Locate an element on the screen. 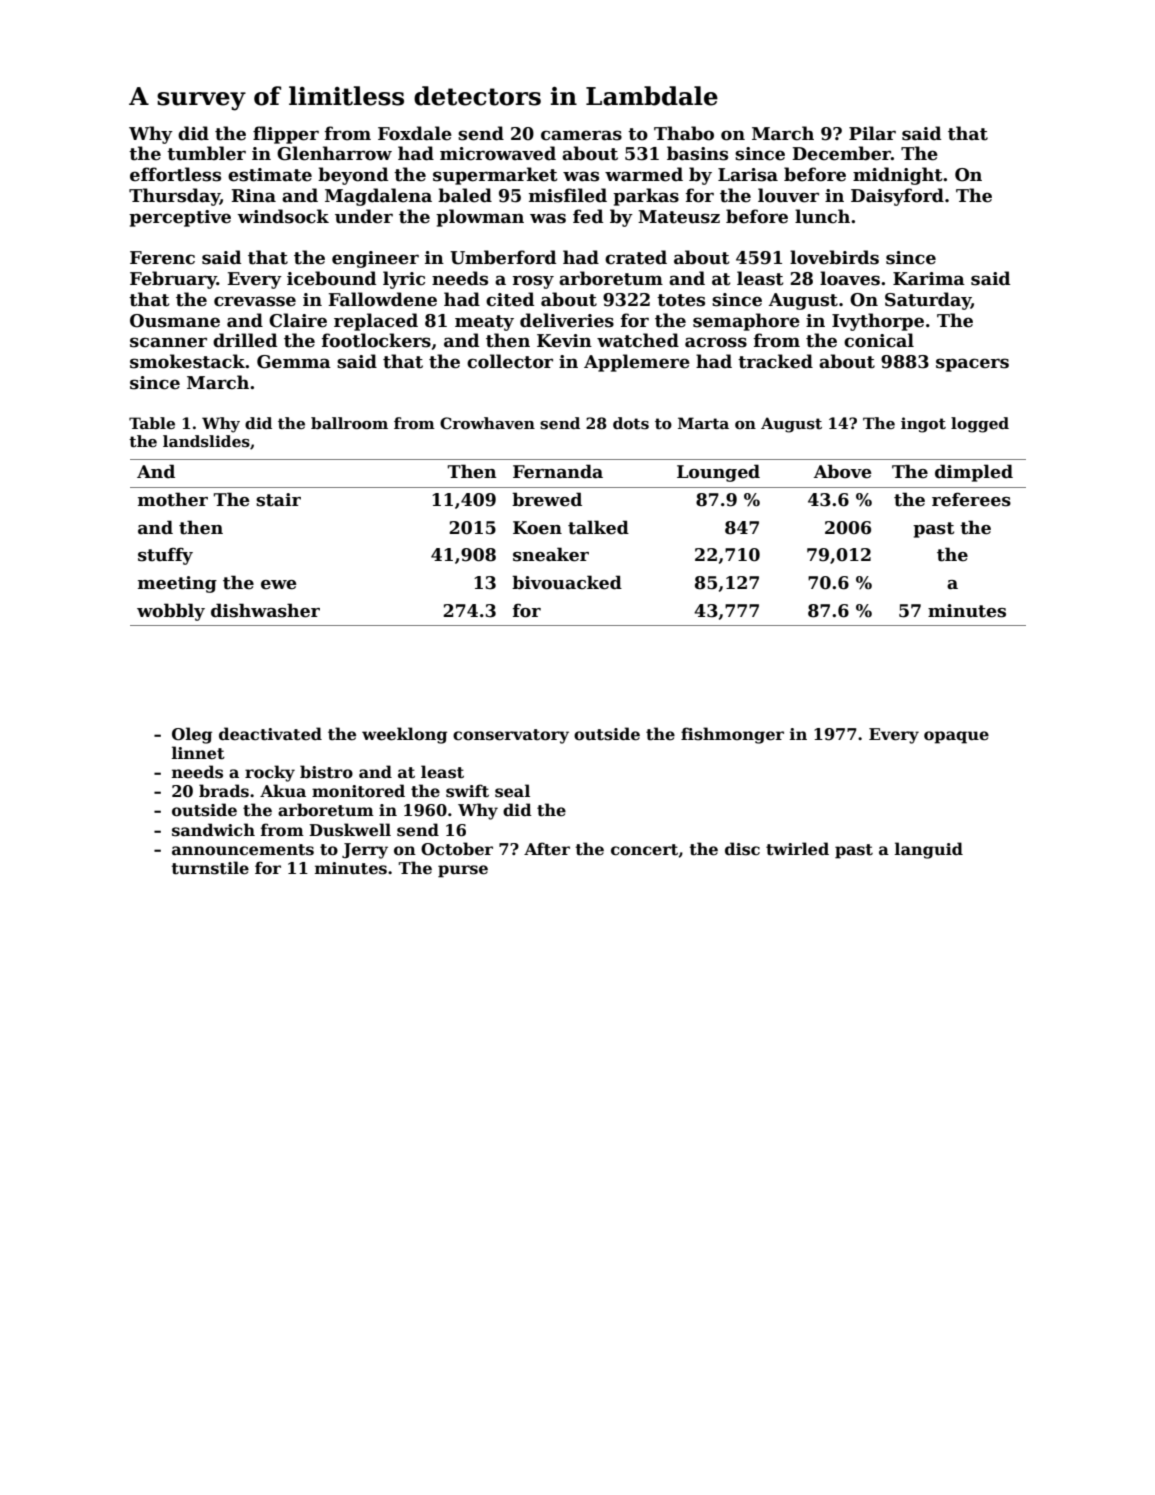  Gemma is located at coordinates (294, 362).
